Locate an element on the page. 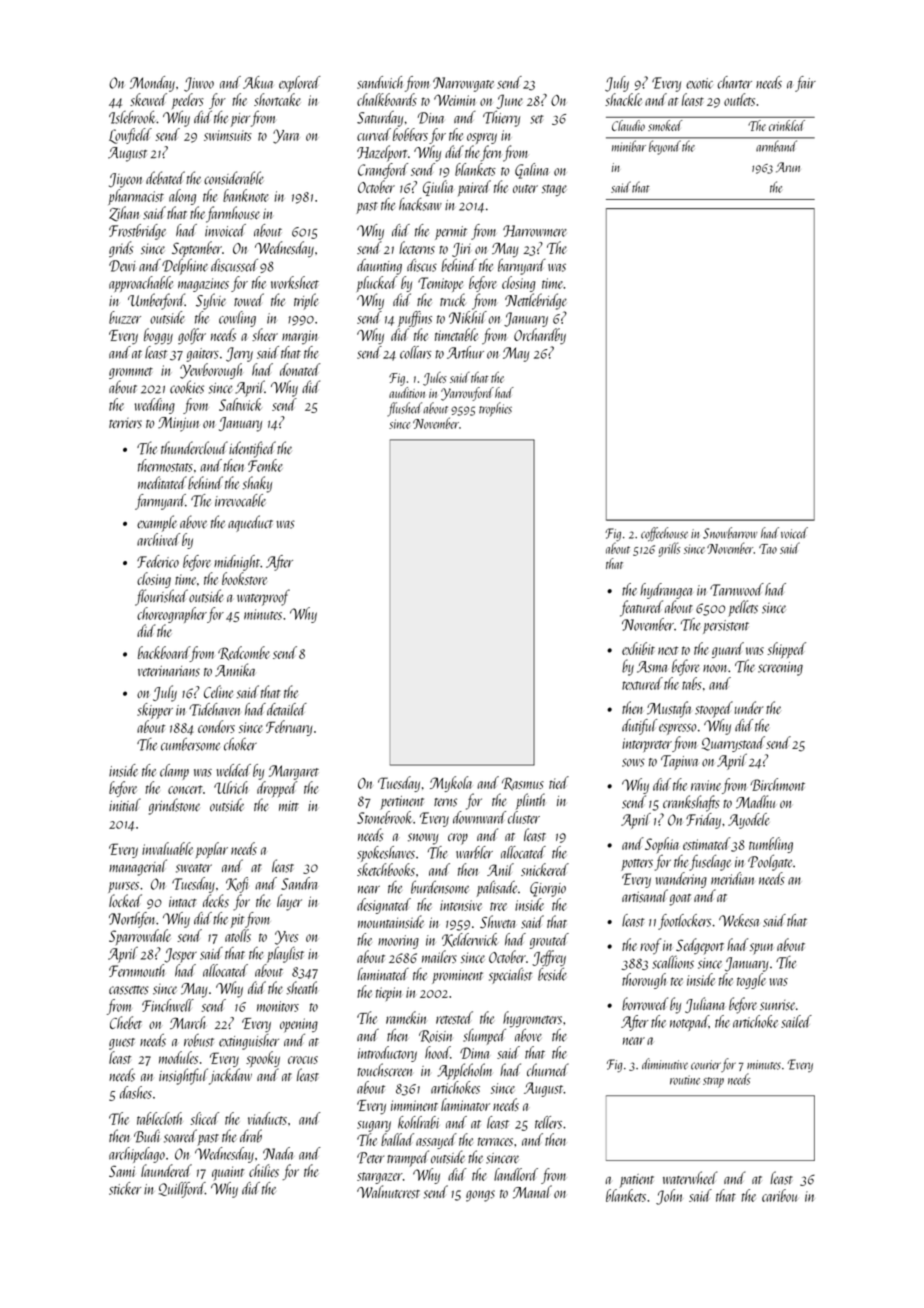  archived is located at coordinates (158, 539).
